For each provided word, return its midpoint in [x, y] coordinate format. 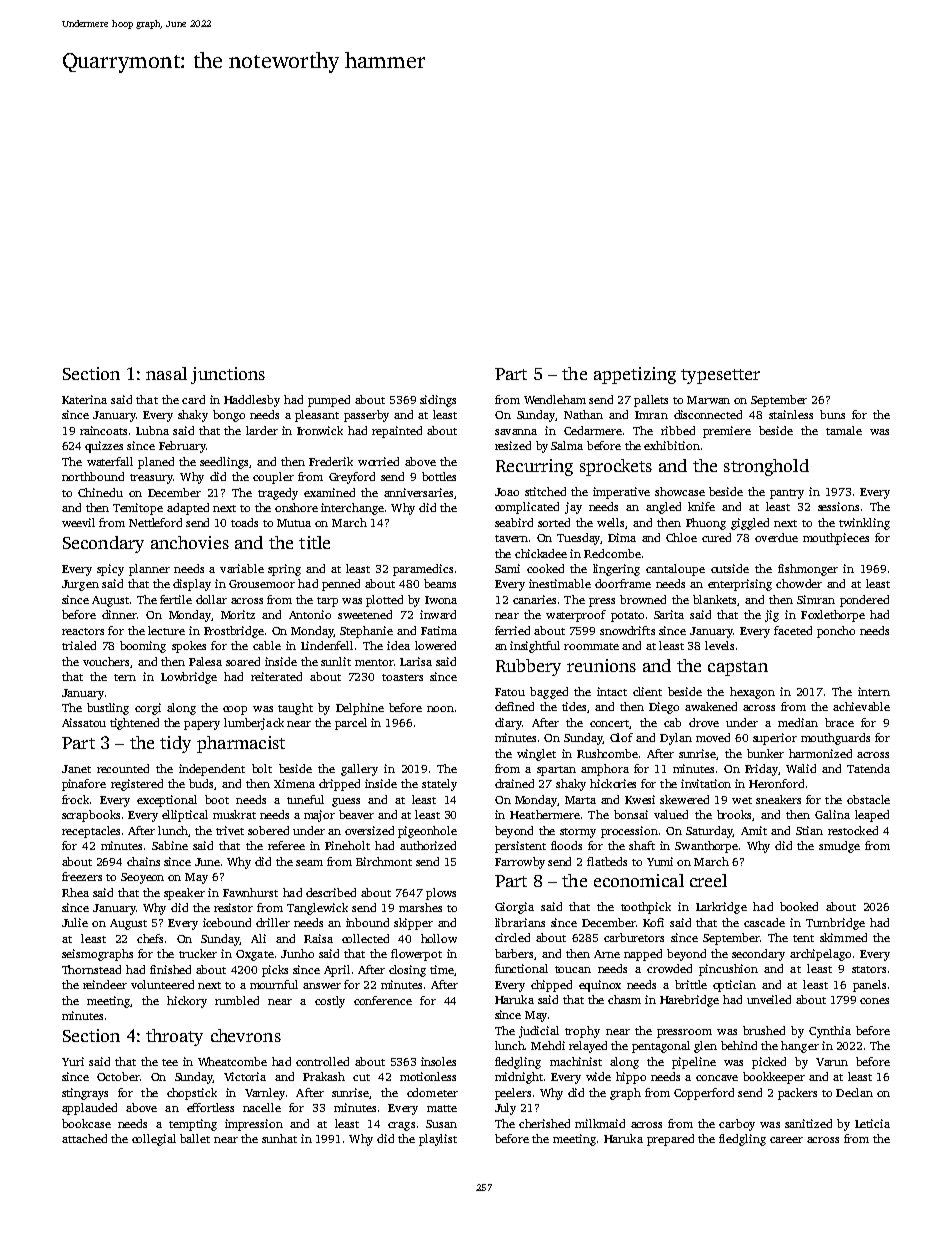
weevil [78, 522]
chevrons [246, 1035]
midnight [519, 1078]
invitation [706, 783]
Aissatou [84, 722]
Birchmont [384, 861]
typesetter [720, 376]
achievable [861, 706]
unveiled [769, 999]
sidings [438, 401]
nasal [166, 373]
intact [612, 691]
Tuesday [578, 539]
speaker [184, 894]
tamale [844, 430]
